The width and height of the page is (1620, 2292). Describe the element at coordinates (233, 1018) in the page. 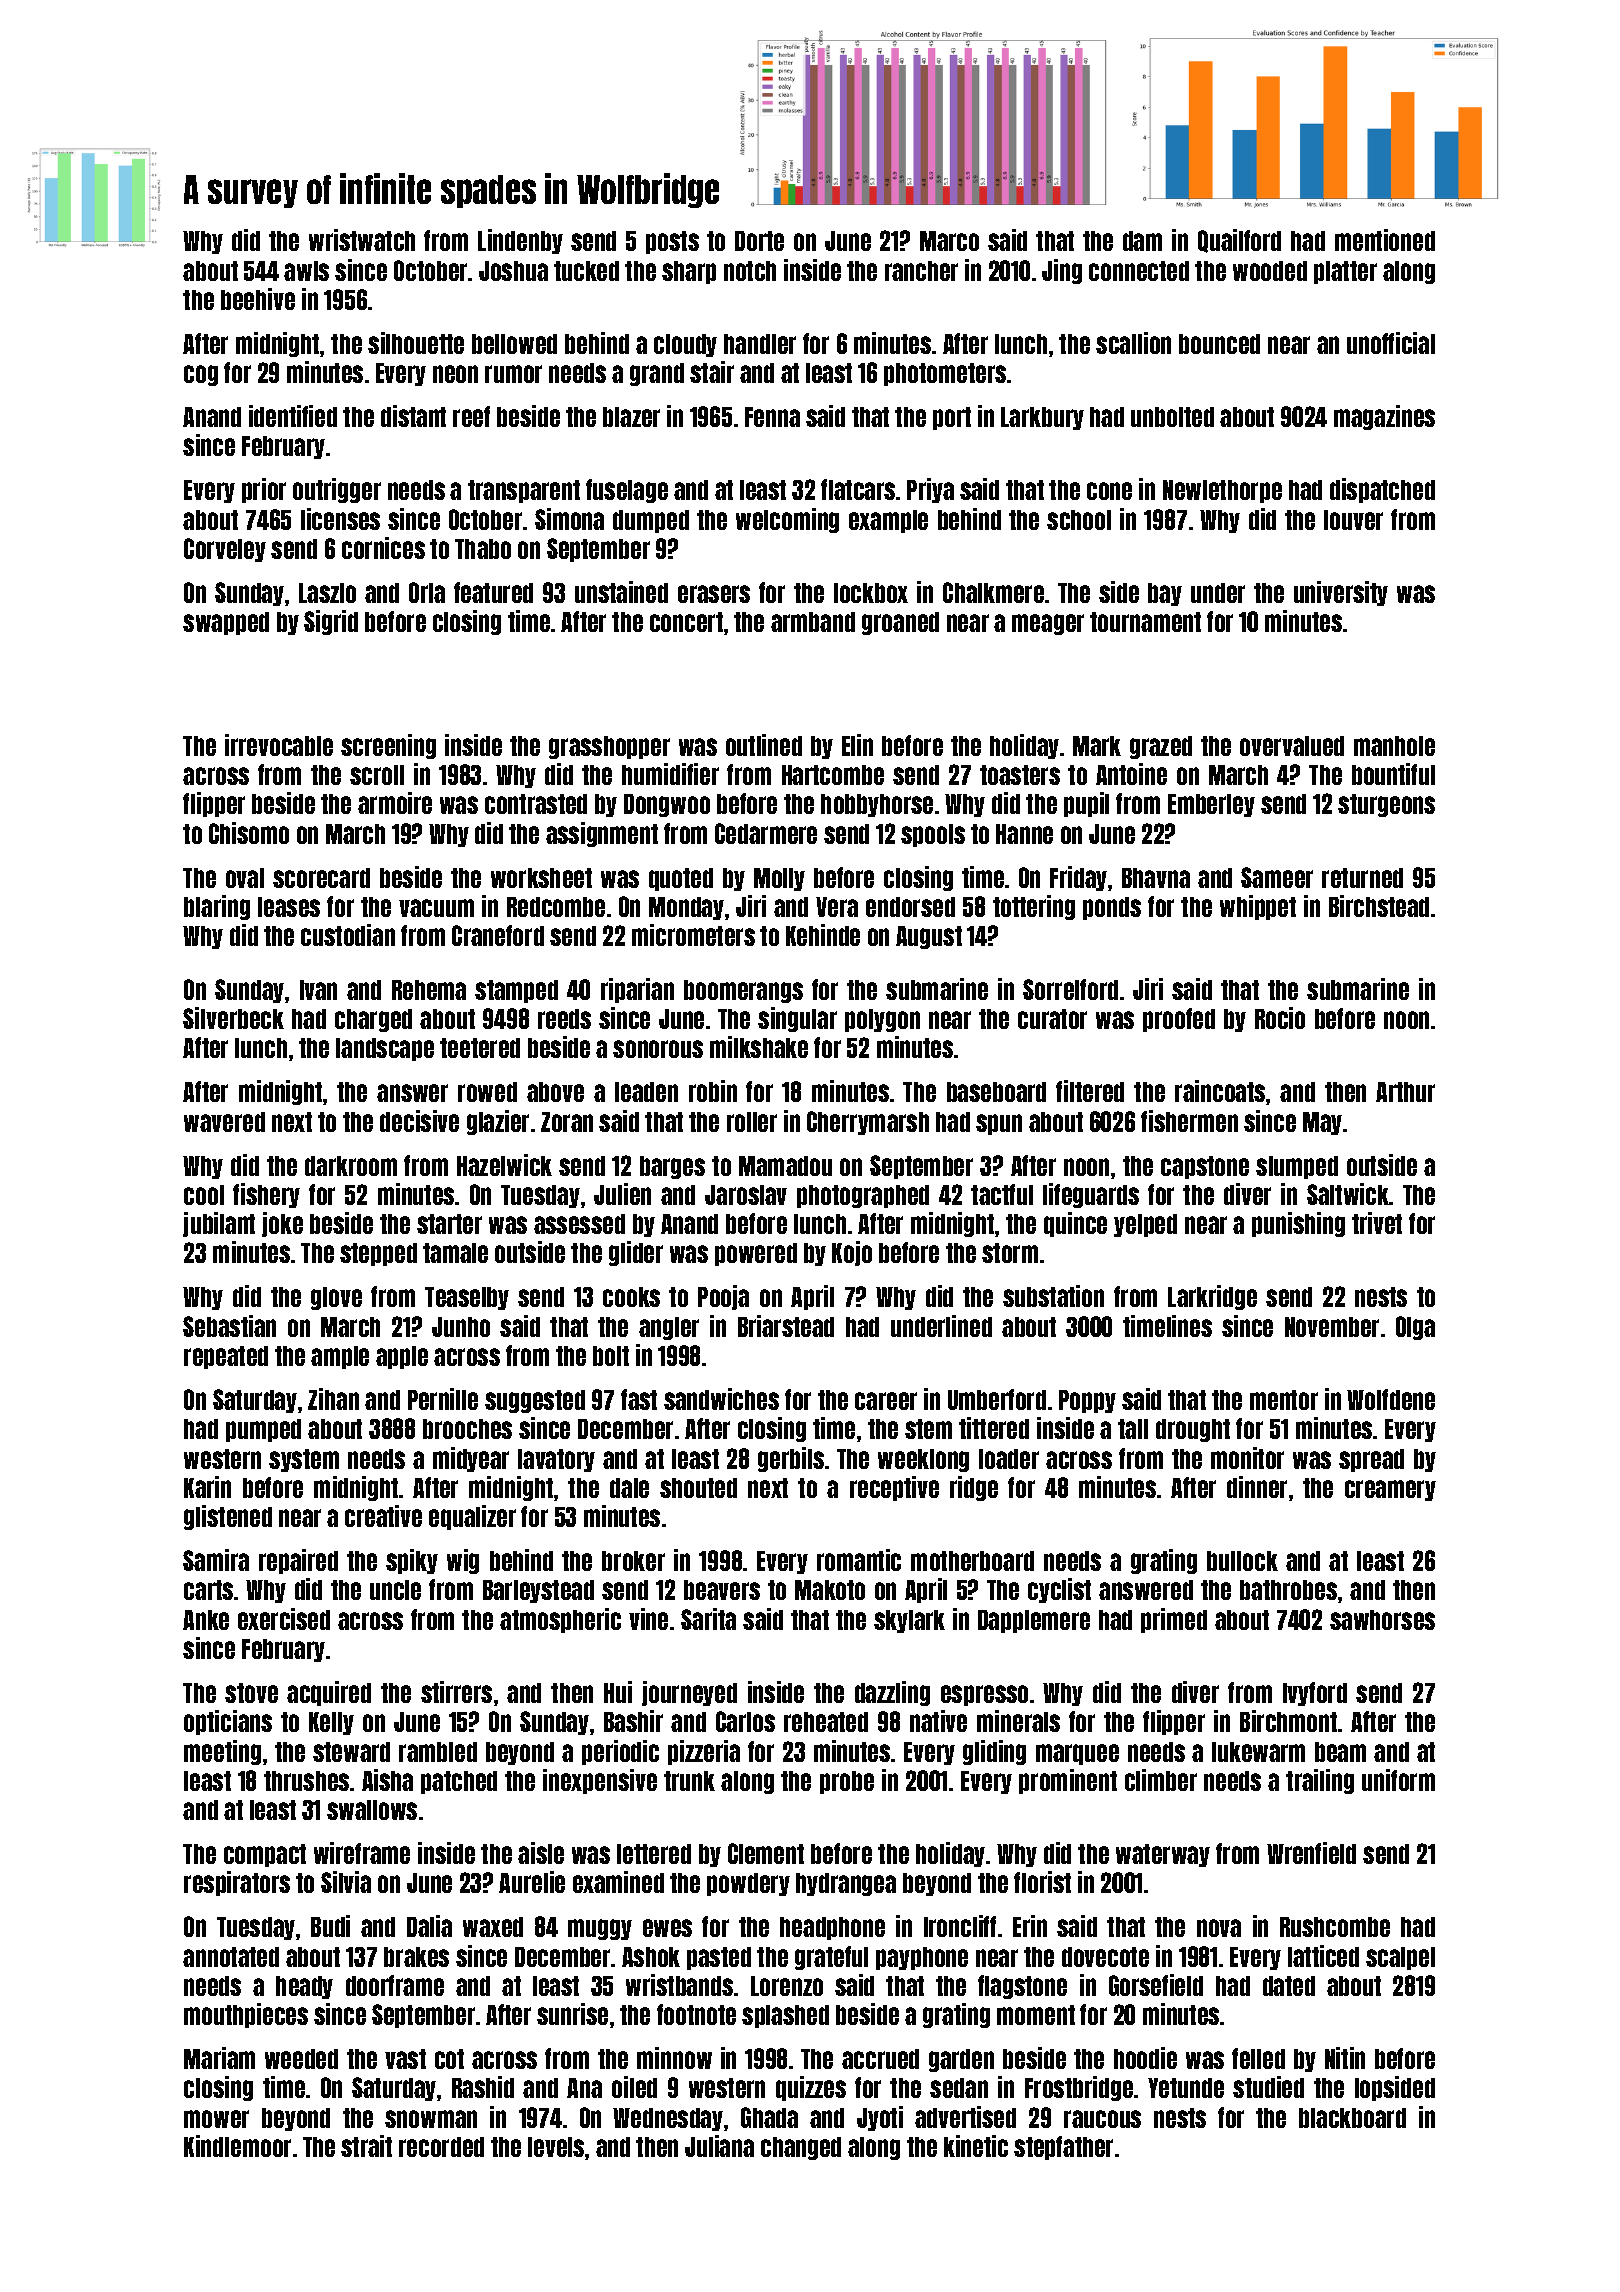

I see `Silverbeck` at that location.
